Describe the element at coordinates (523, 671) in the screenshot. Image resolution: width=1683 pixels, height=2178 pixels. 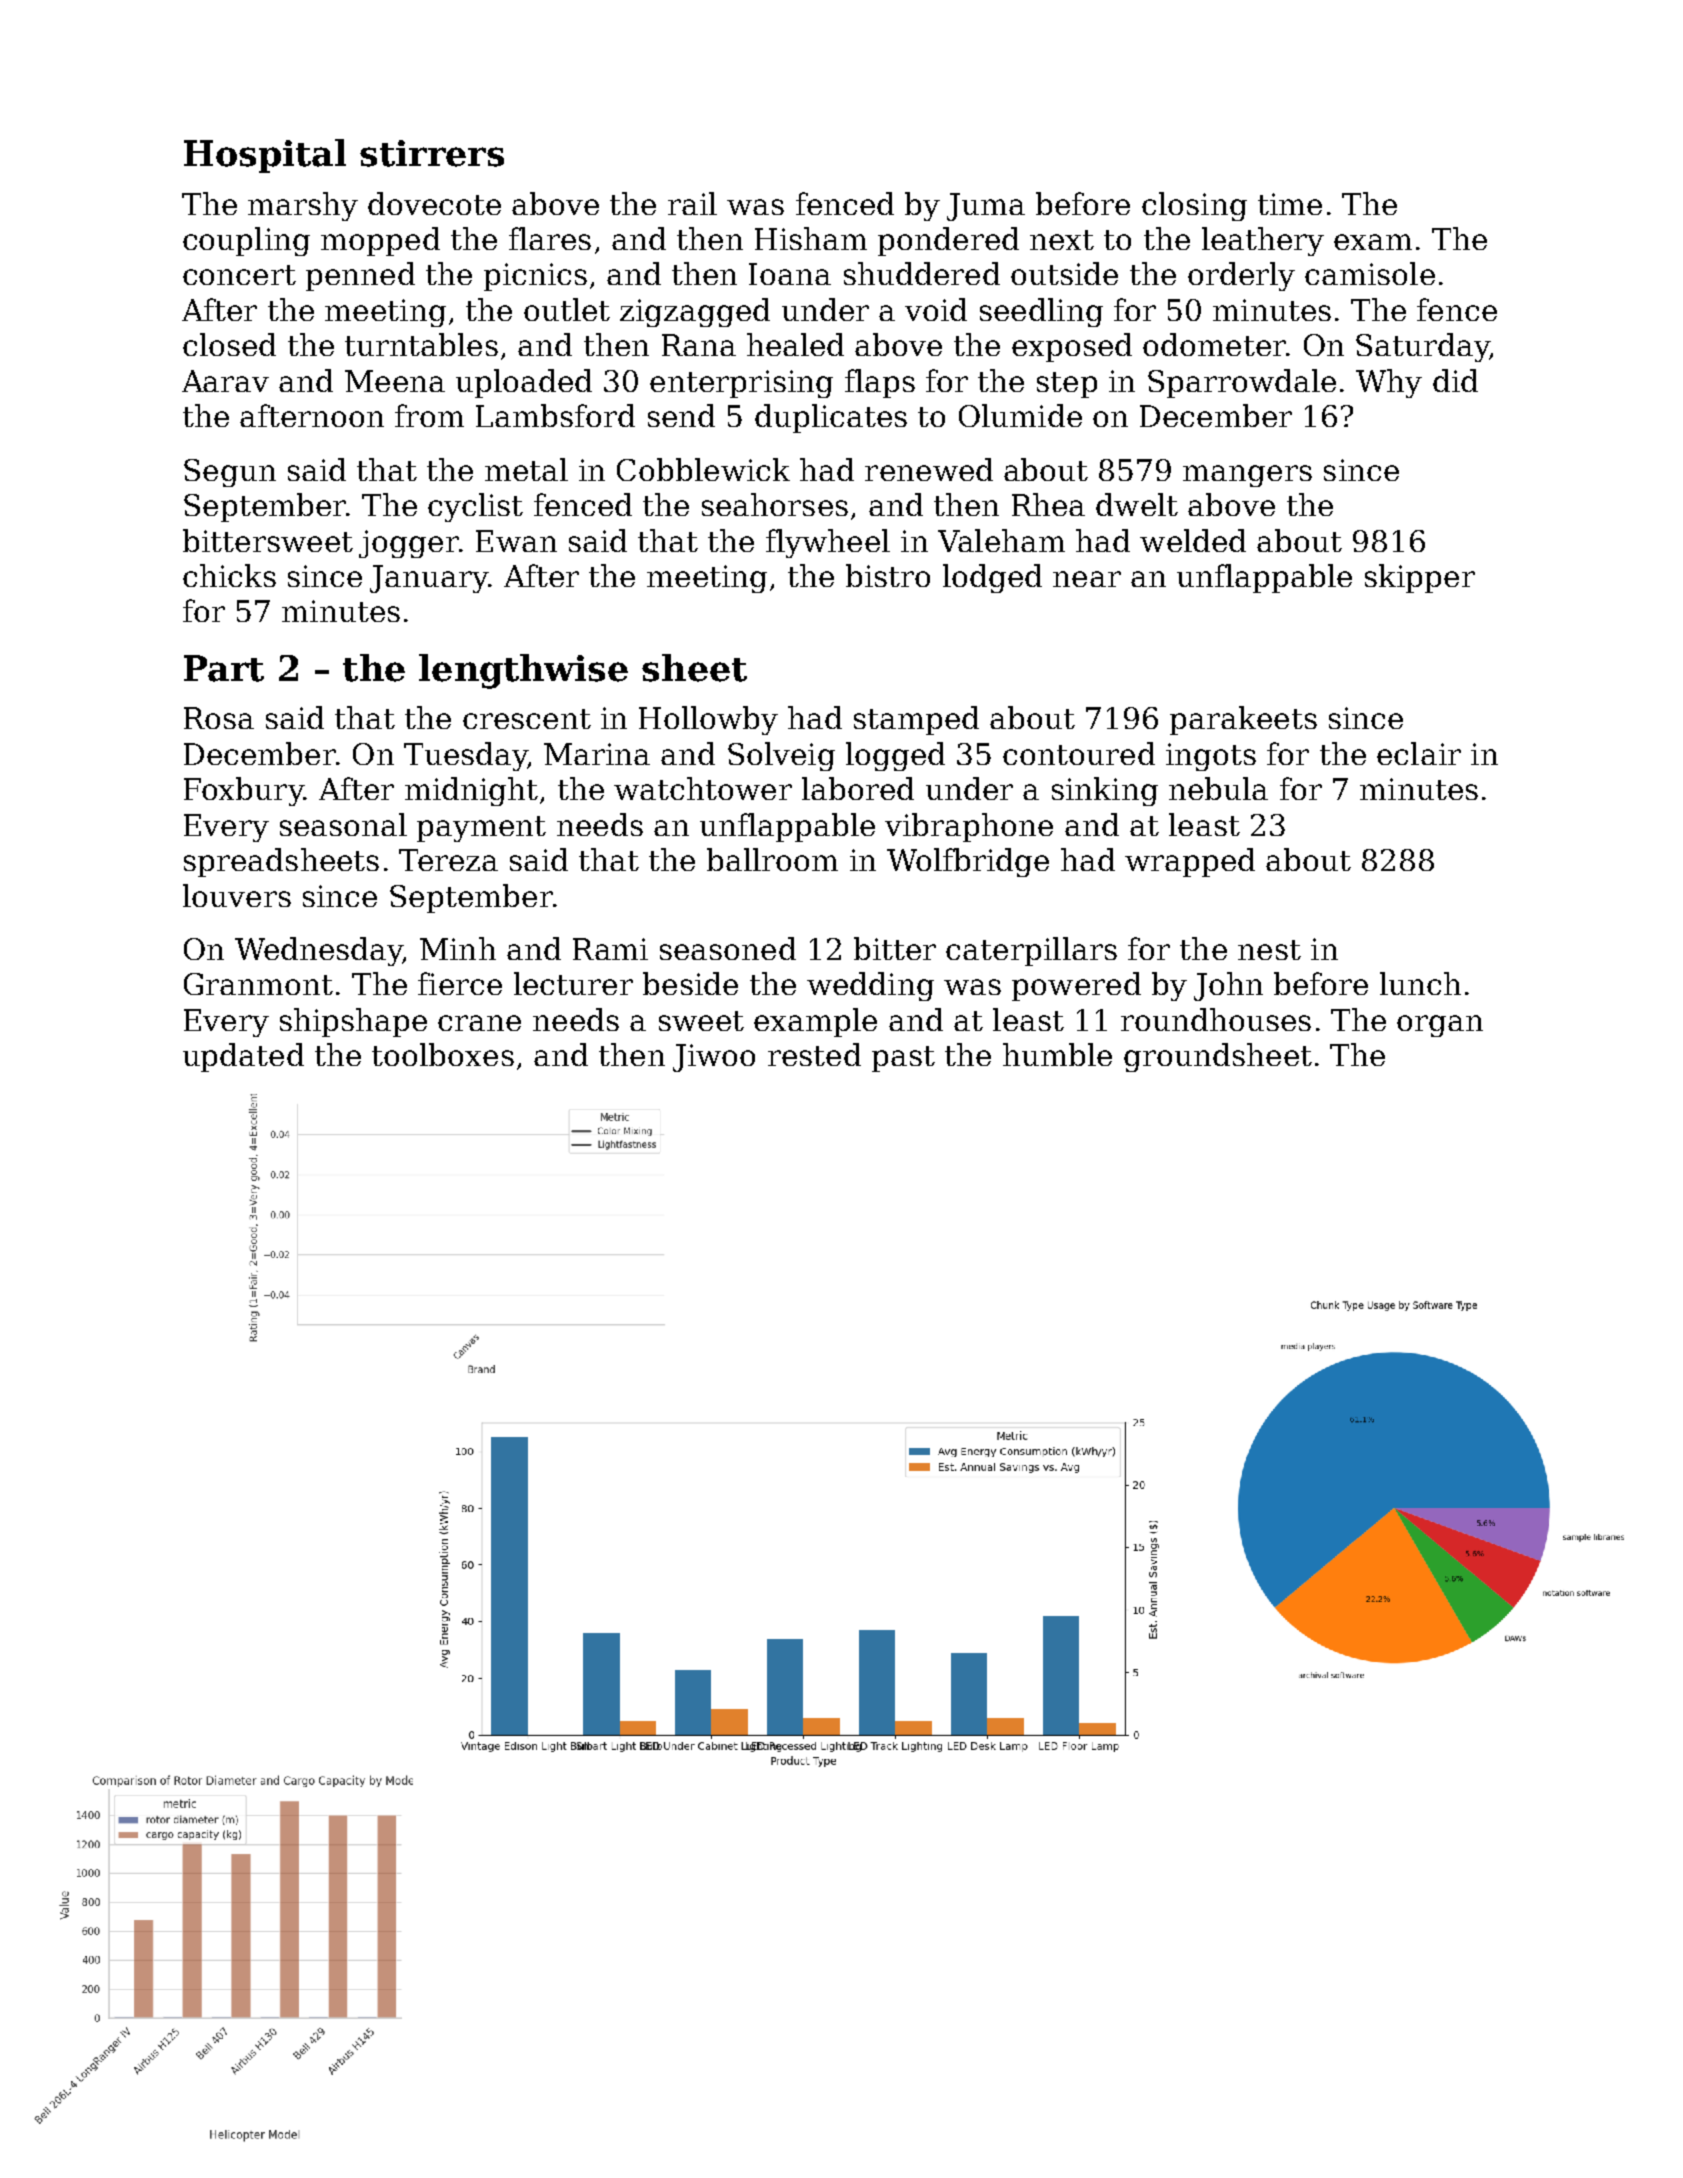
I see `lengthwise` at that location.
